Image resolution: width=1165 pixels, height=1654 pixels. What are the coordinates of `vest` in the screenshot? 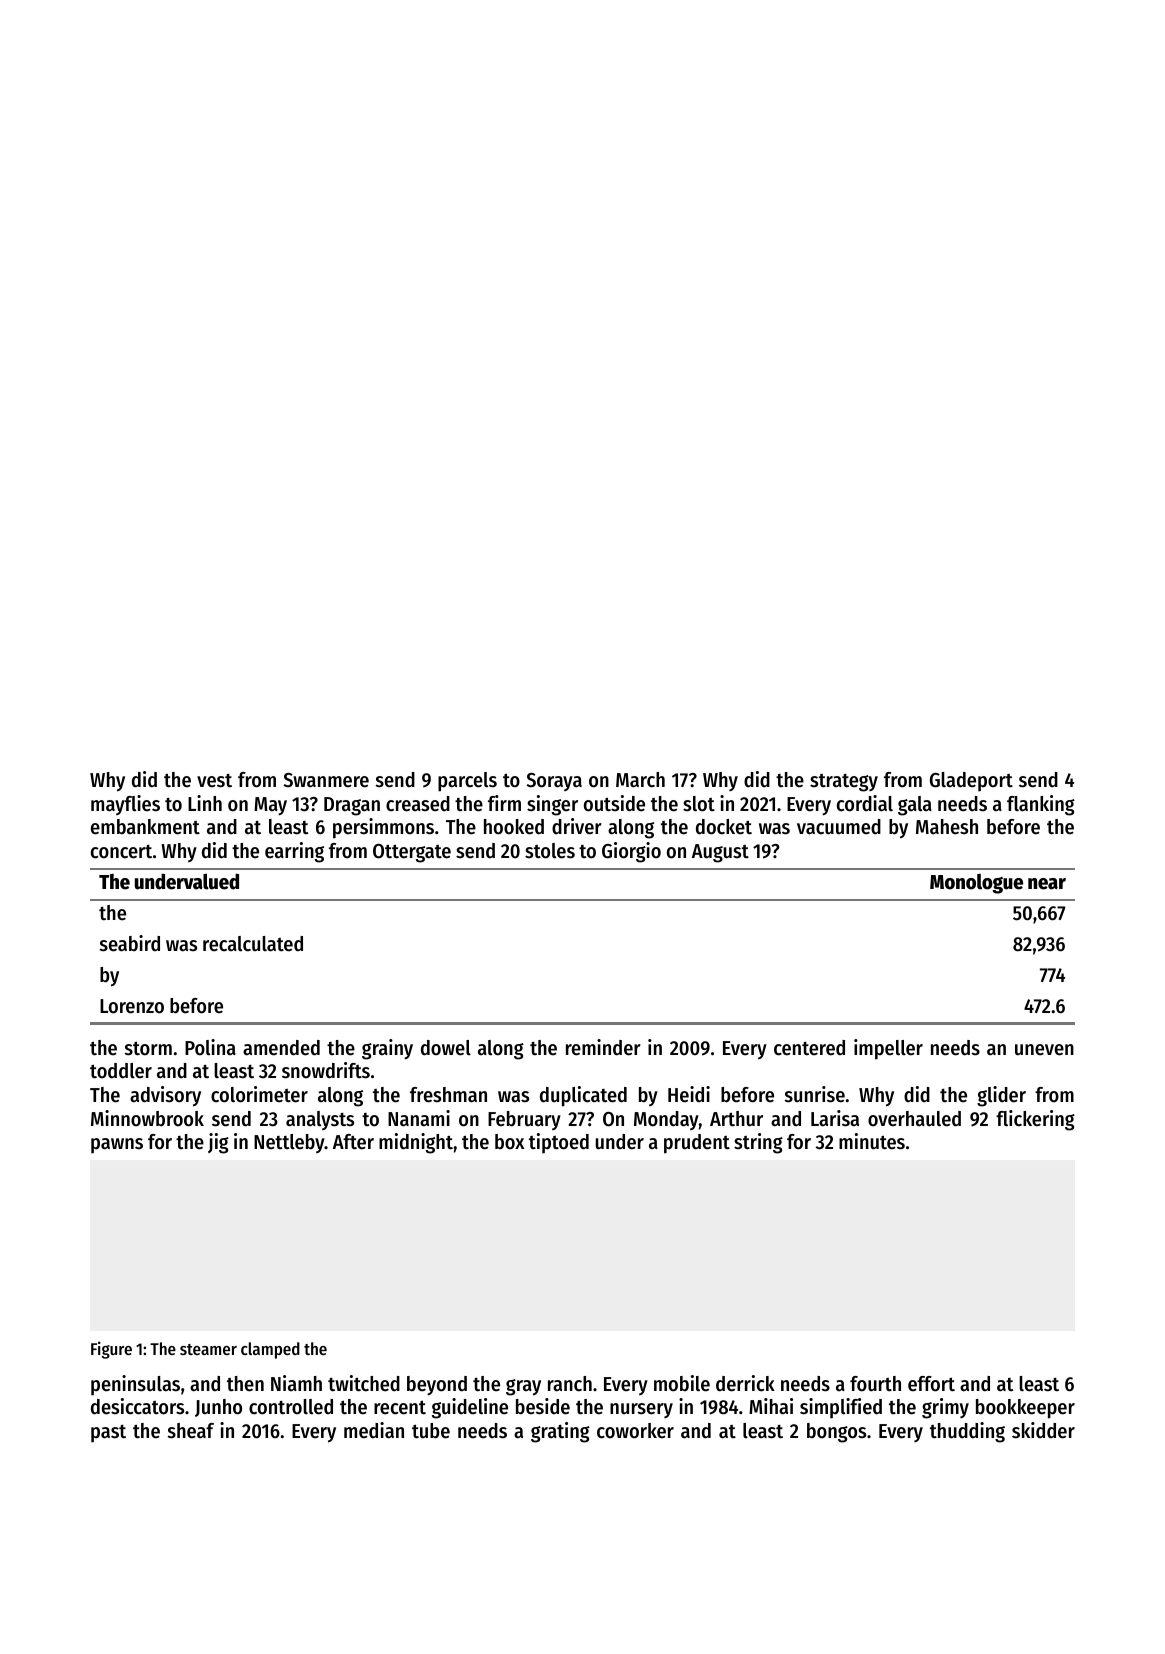 It's located at (214, 781).
